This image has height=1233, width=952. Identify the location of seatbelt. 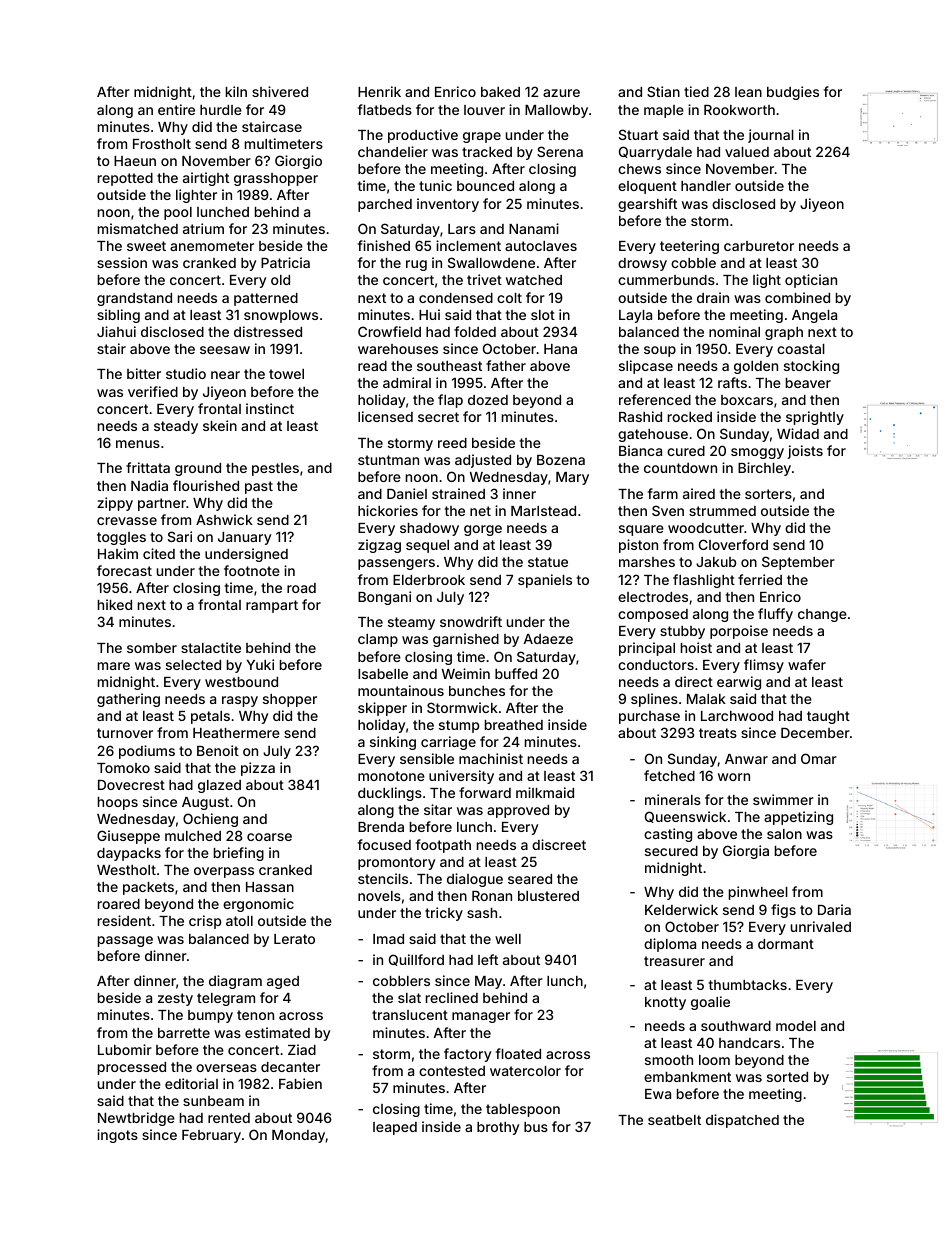
(674, 1120).
